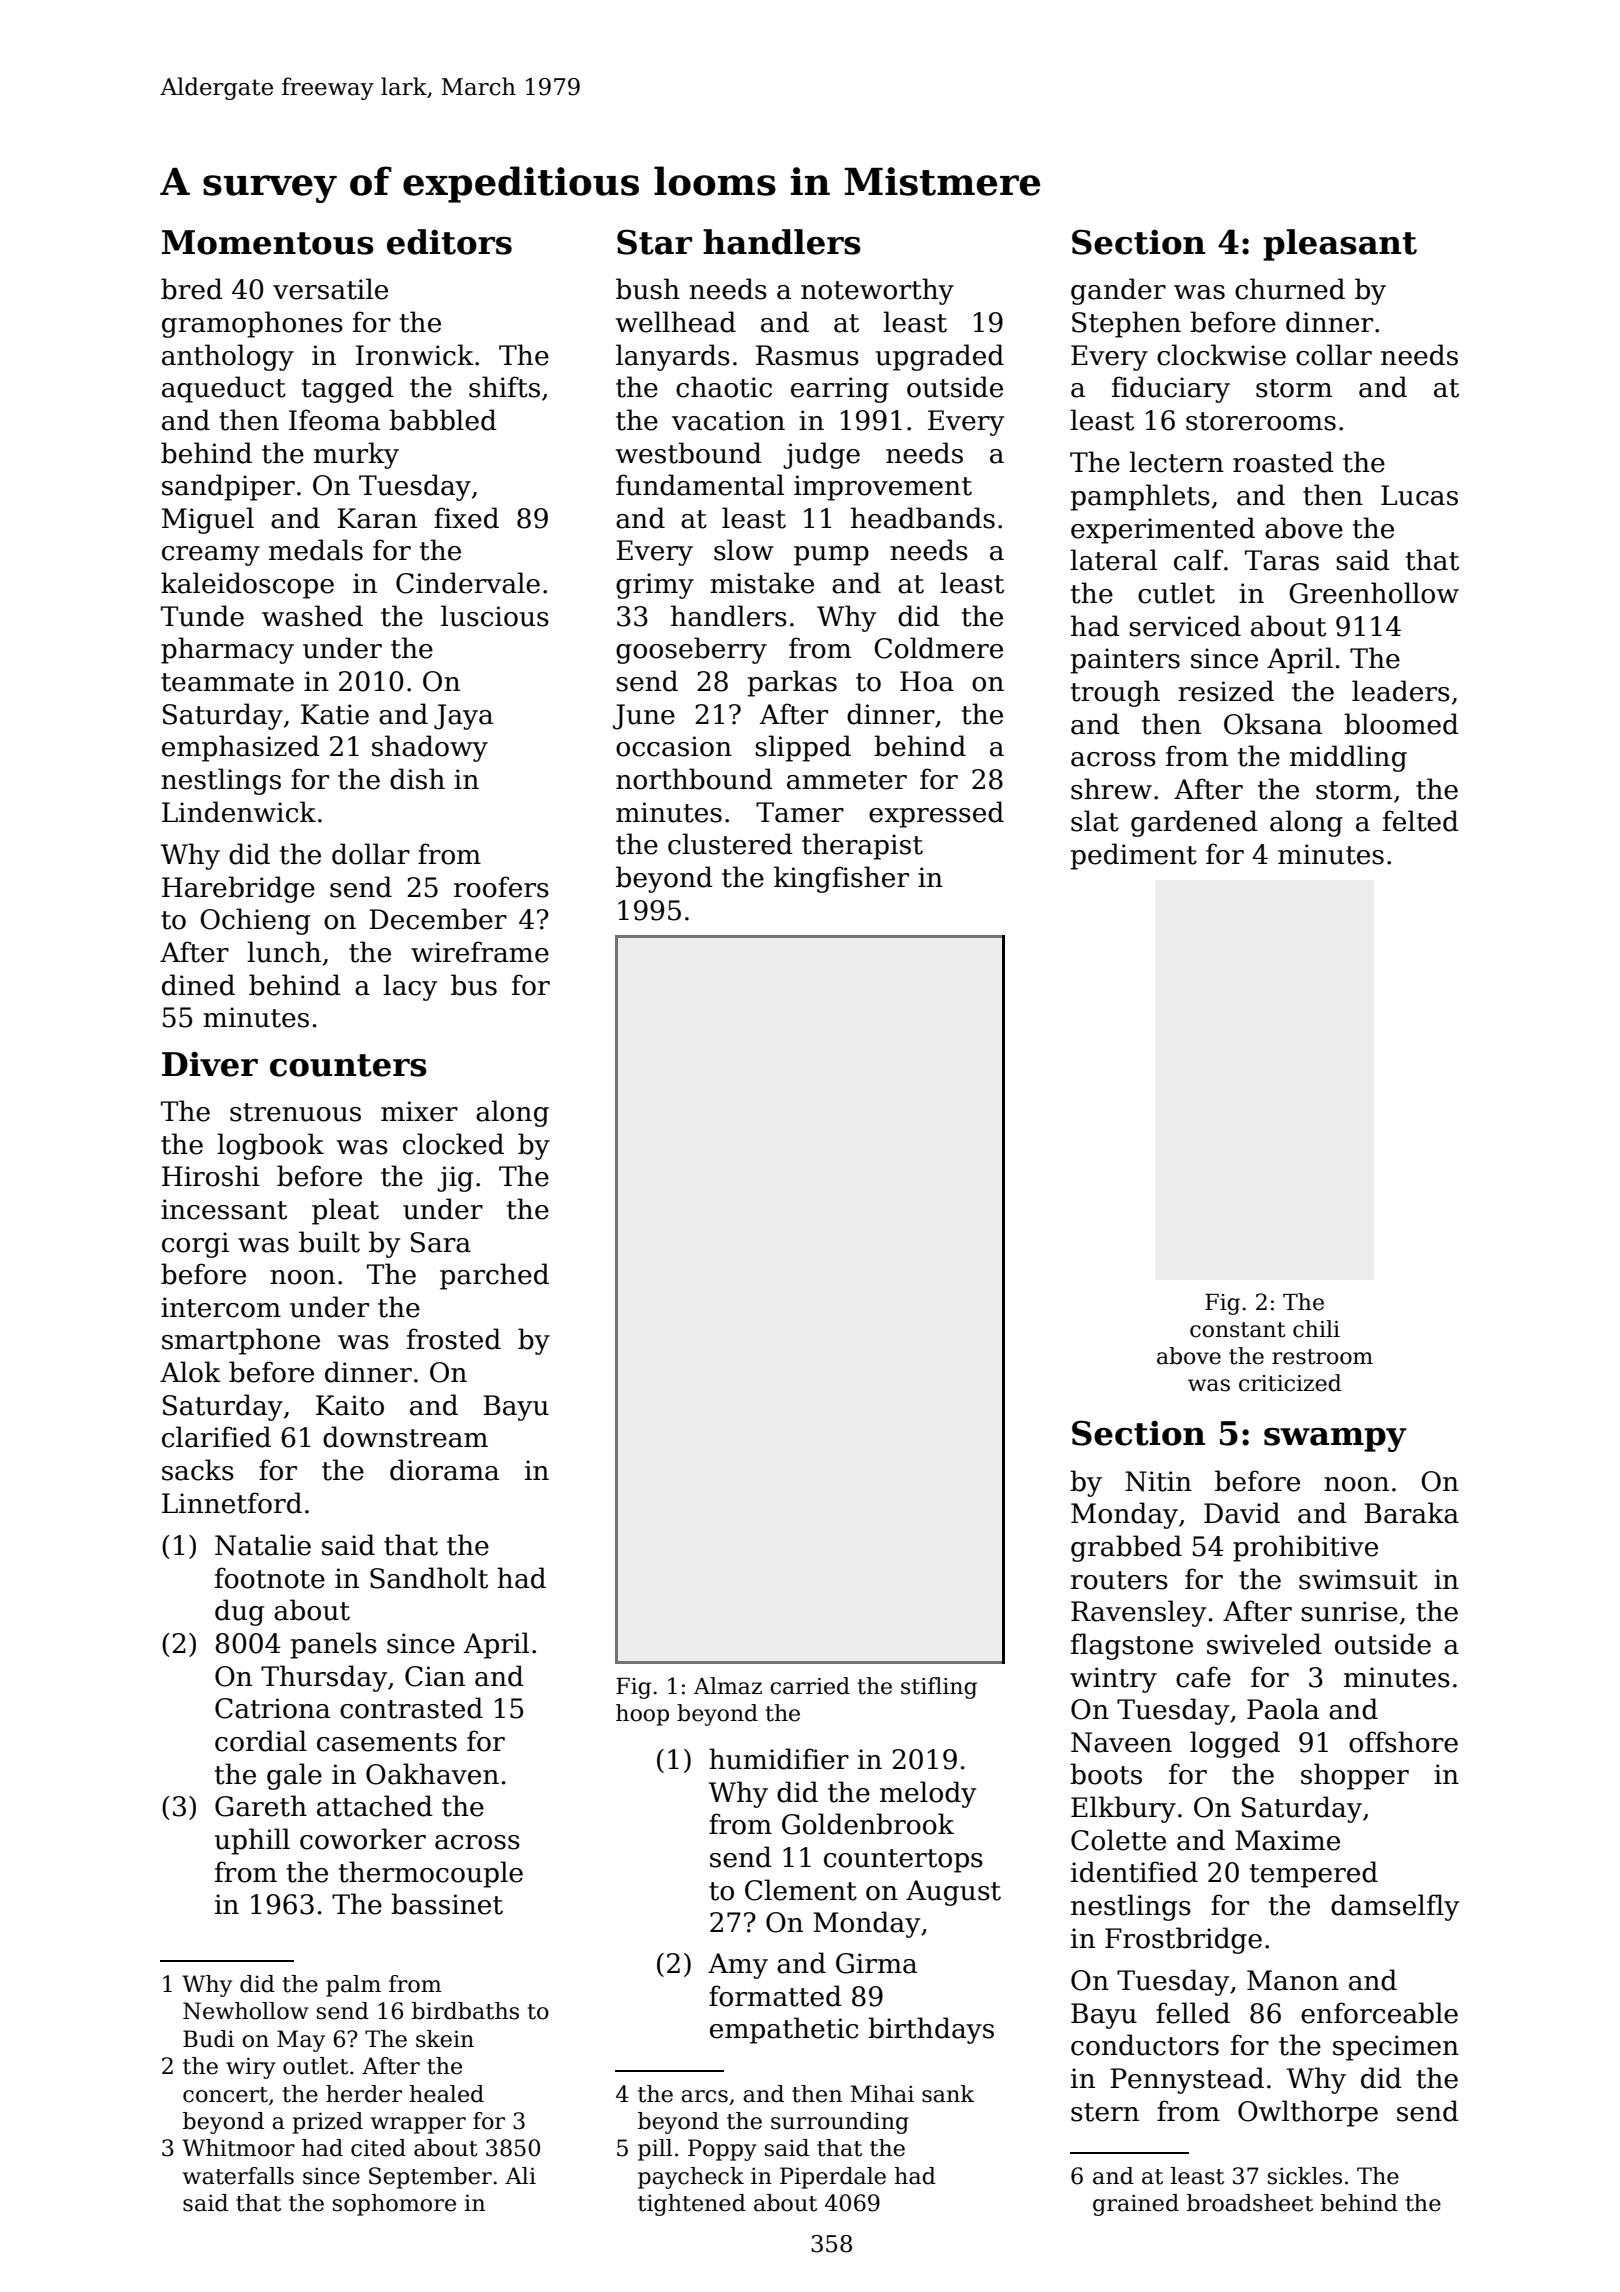  Describe the element at coordinates (1401, 691) in the document. I see `leaders` at that location.
